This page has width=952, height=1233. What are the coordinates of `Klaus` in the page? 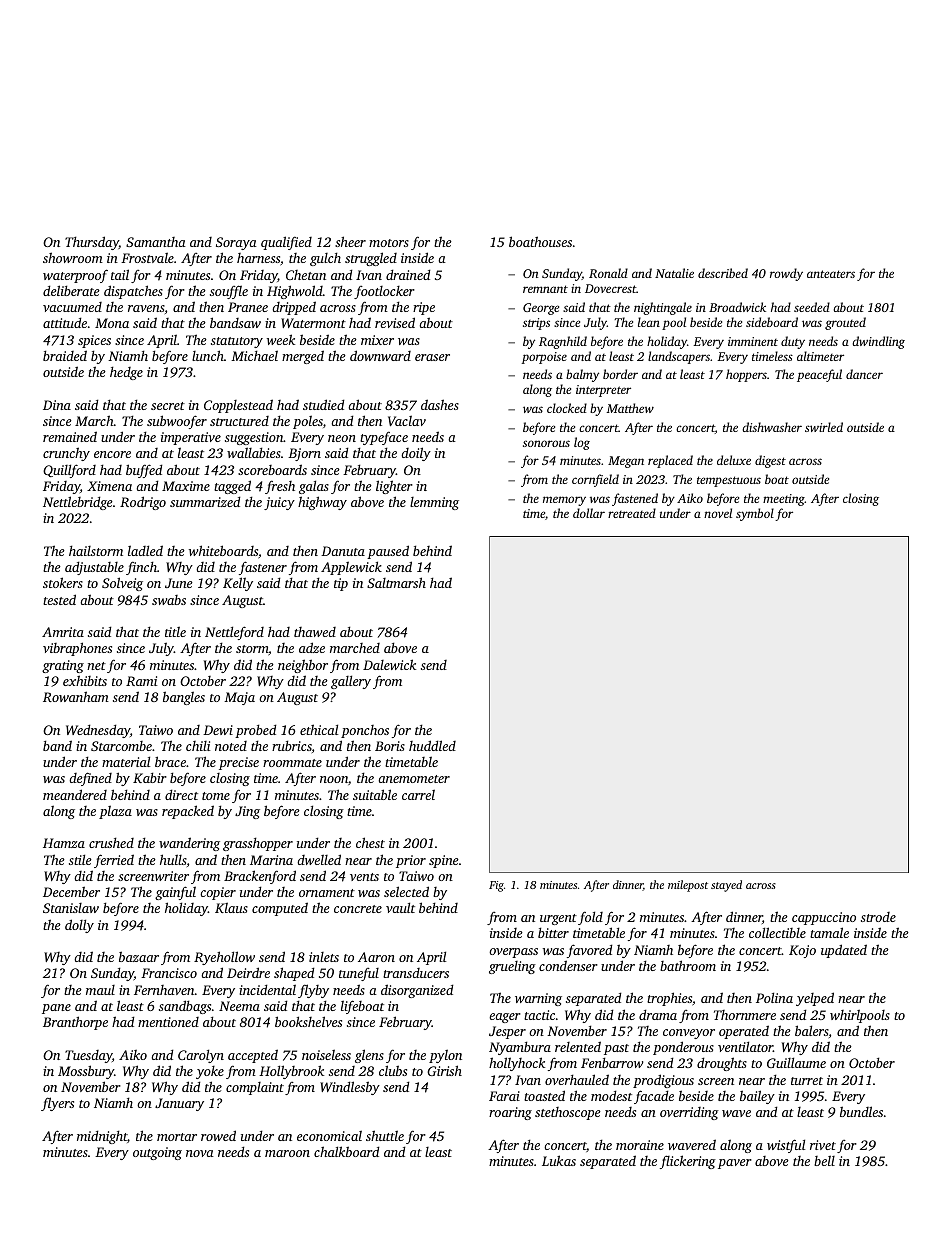 It's located at (231, 907).
